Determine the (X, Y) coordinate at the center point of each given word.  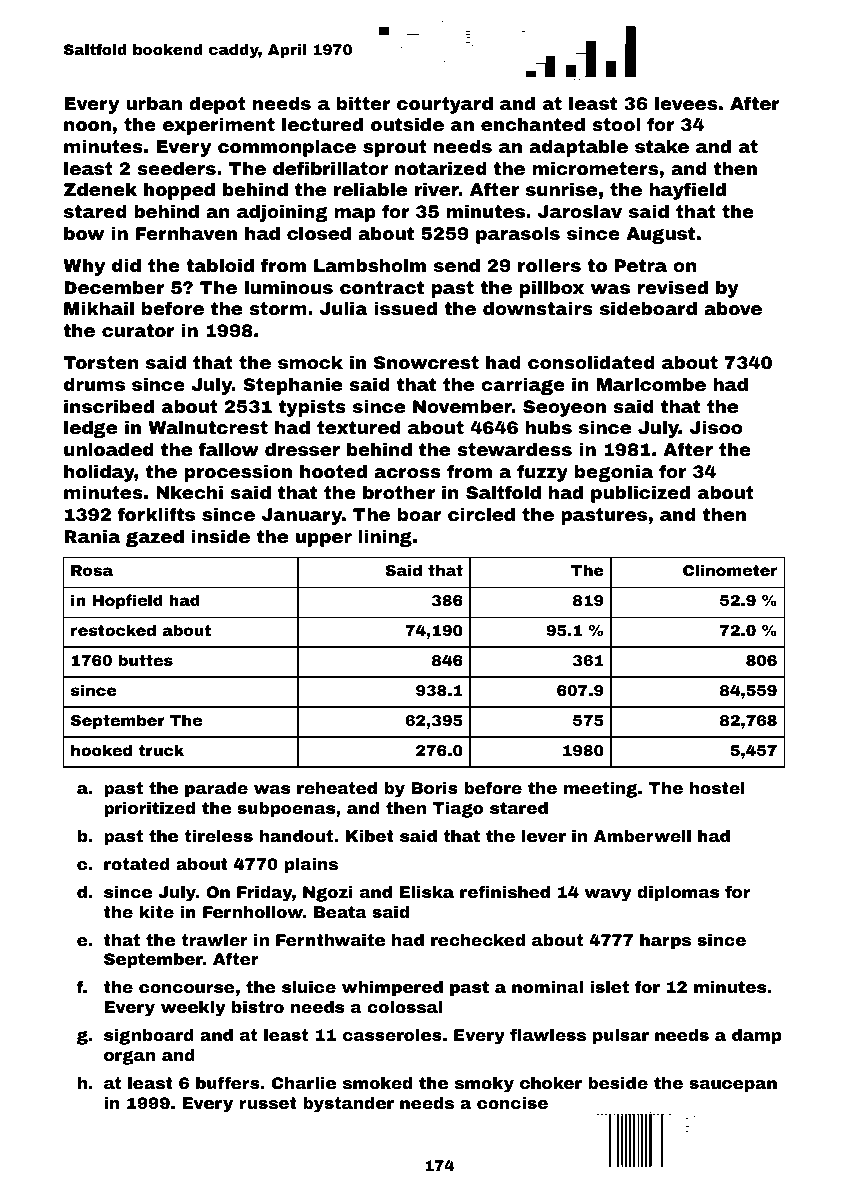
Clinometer (730, 570)
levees (686, 103)
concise (512, 1103)
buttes (145, 660)
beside (618, 1083)
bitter (364, 103)
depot (217, 105)
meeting (600, 790)
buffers (228, 1082)
